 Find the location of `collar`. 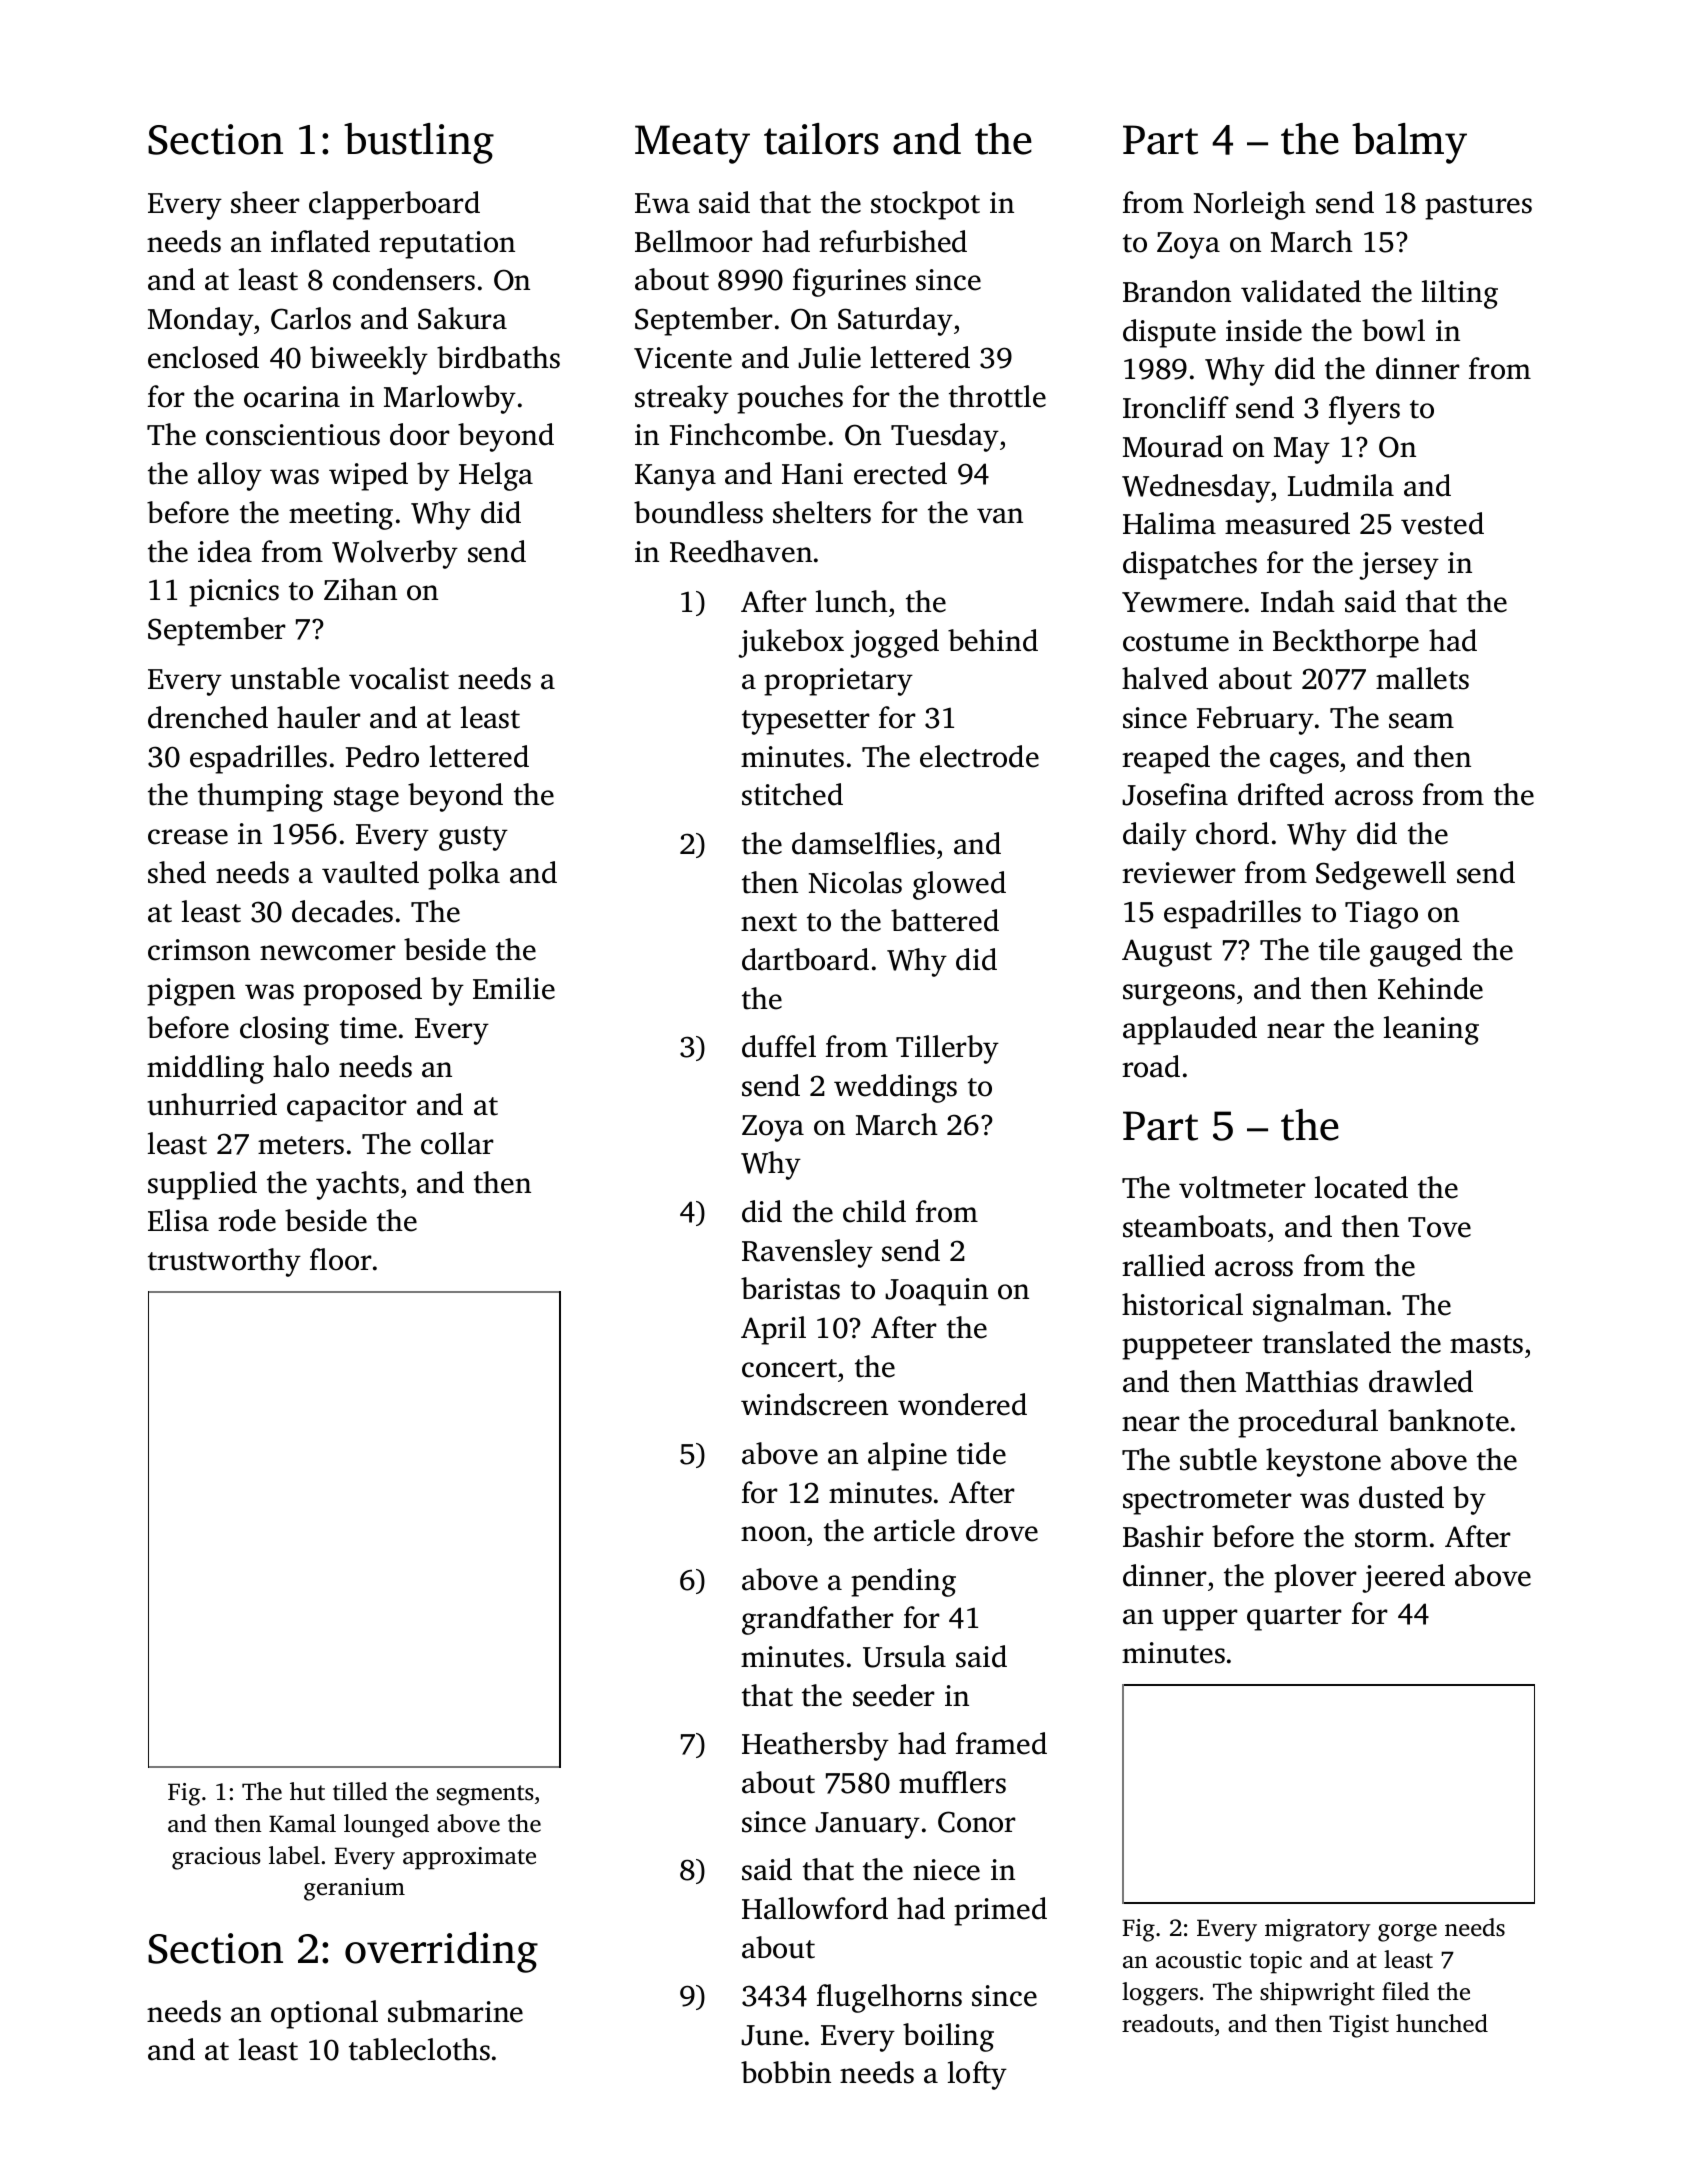

collar is located at coordinates (457, 1143).
